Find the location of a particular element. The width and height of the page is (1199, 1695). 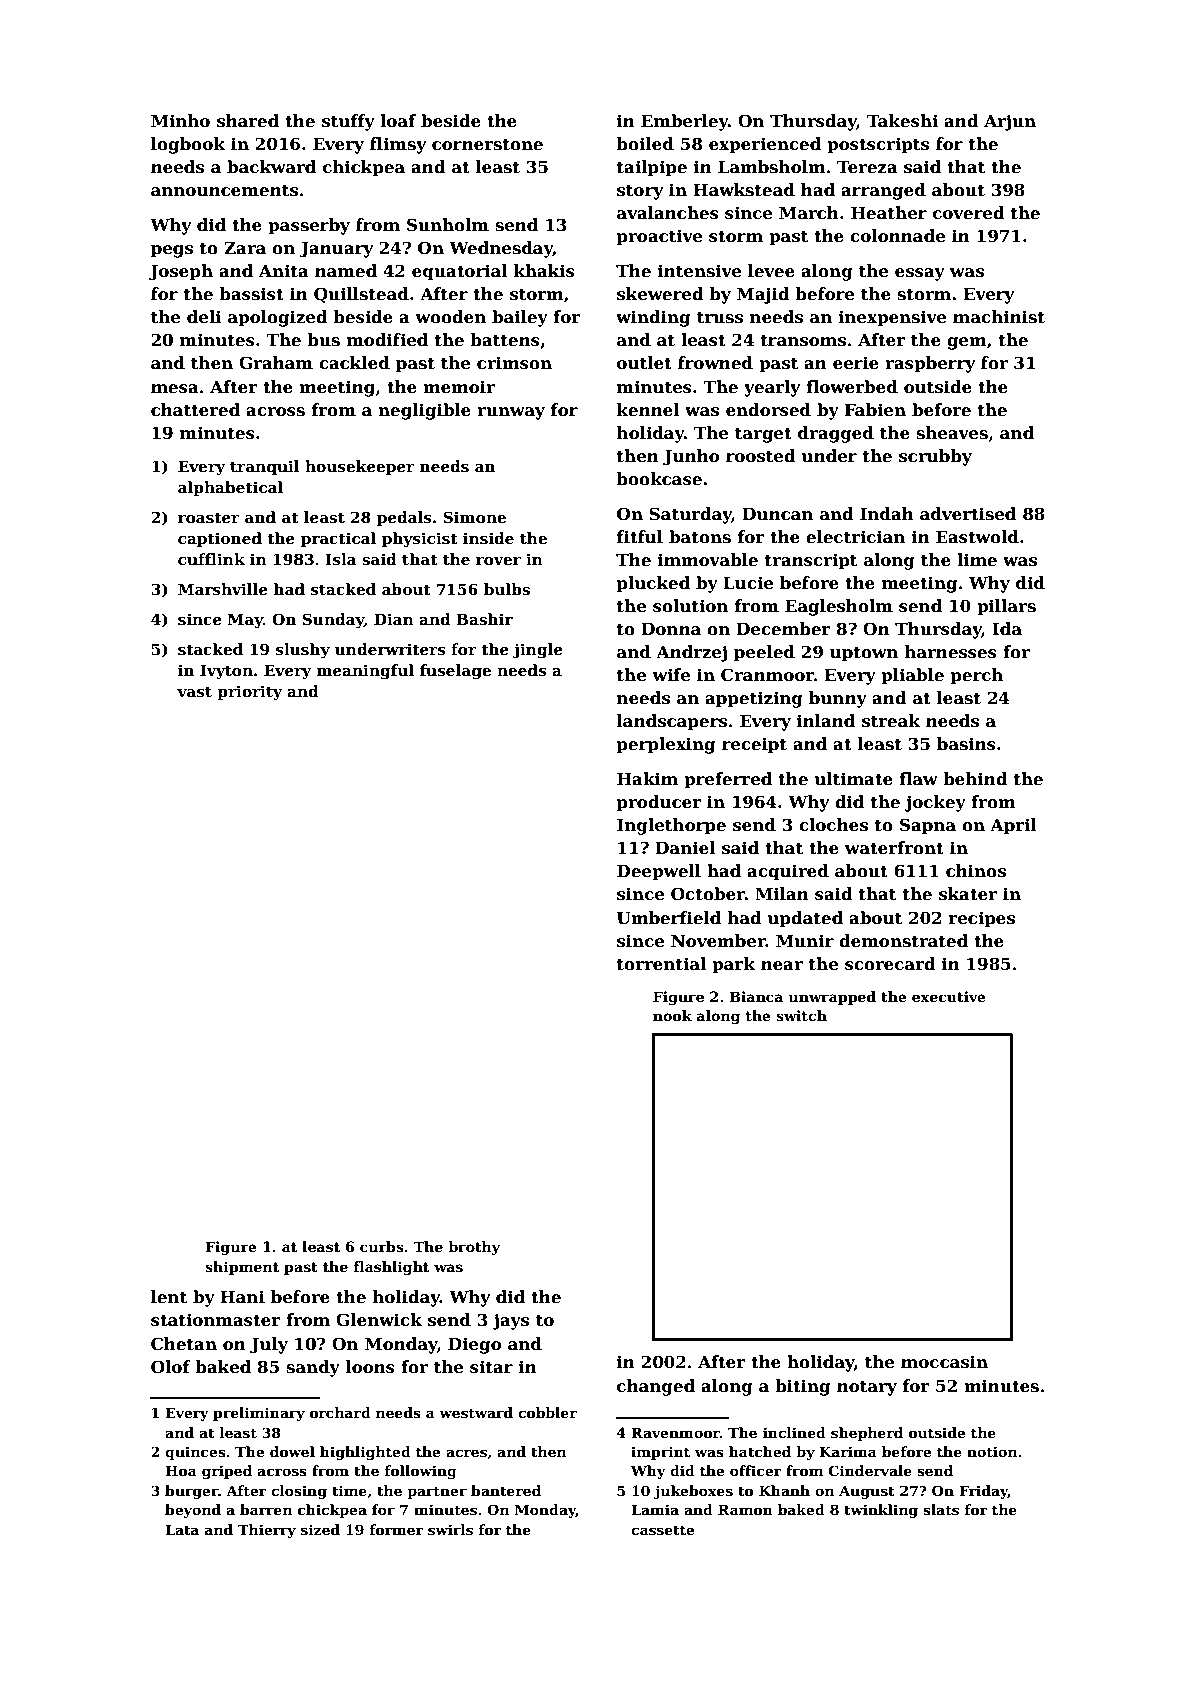

former is located at coordinates (397, 1529).
